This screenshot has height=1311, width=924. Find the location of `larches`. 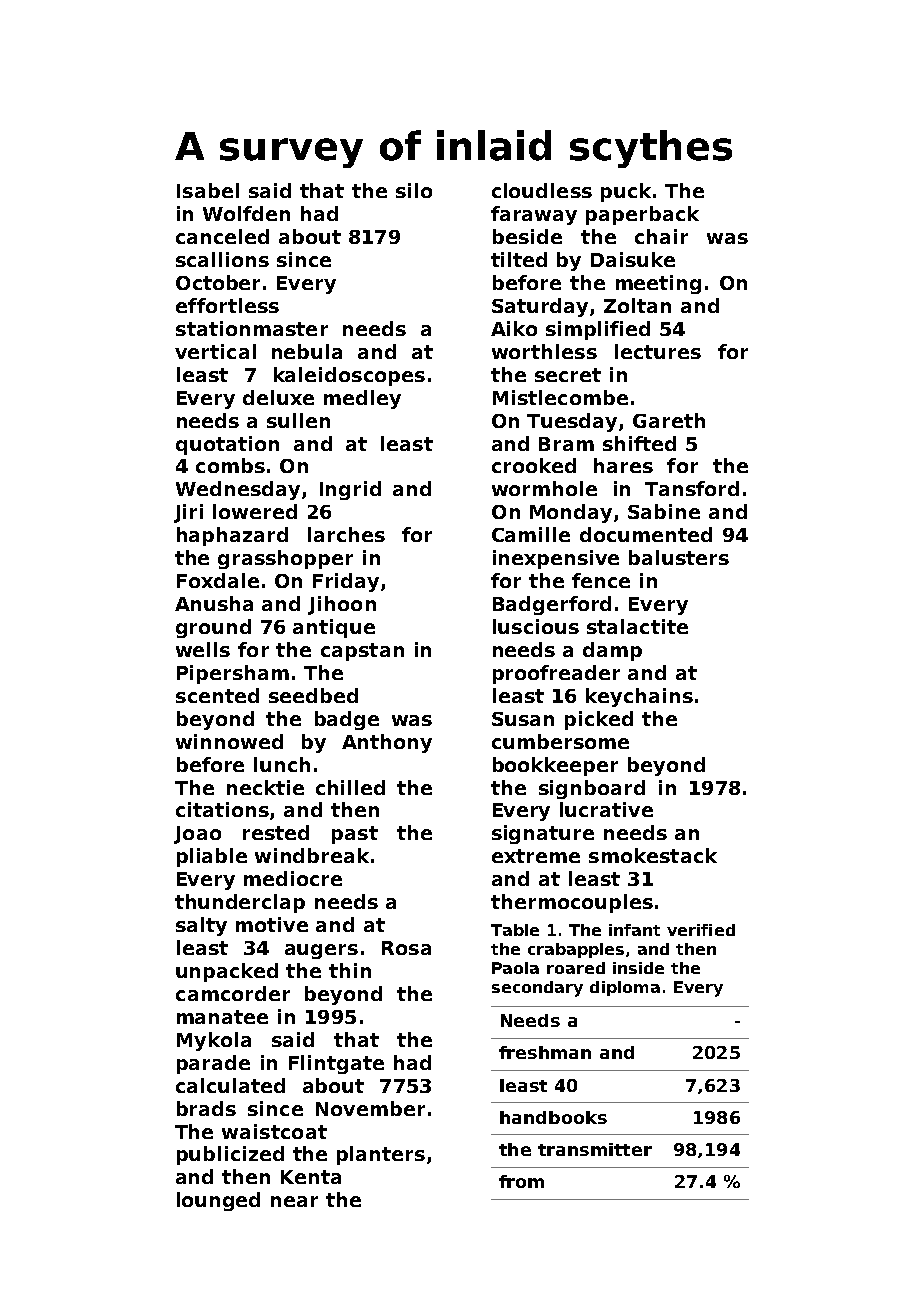

larches is located at coordinates (346, 534).
